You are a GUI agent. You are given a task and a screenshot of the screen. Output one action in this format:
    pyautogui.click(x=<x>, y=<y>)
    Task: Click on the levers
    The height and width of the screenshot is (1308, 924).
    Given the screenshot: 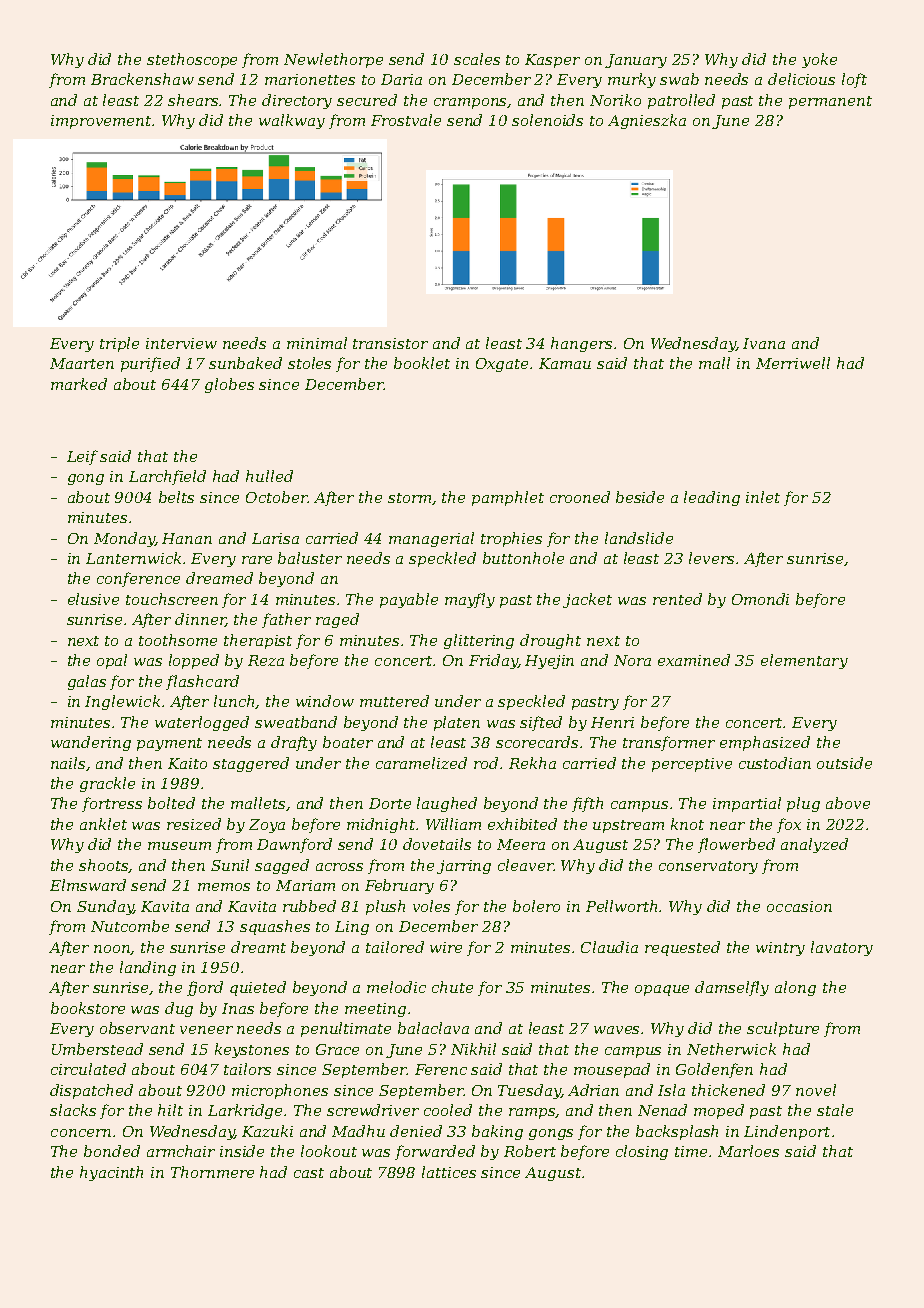 What is the action you would take?
    pyautogui.click(x=711, y=558)
